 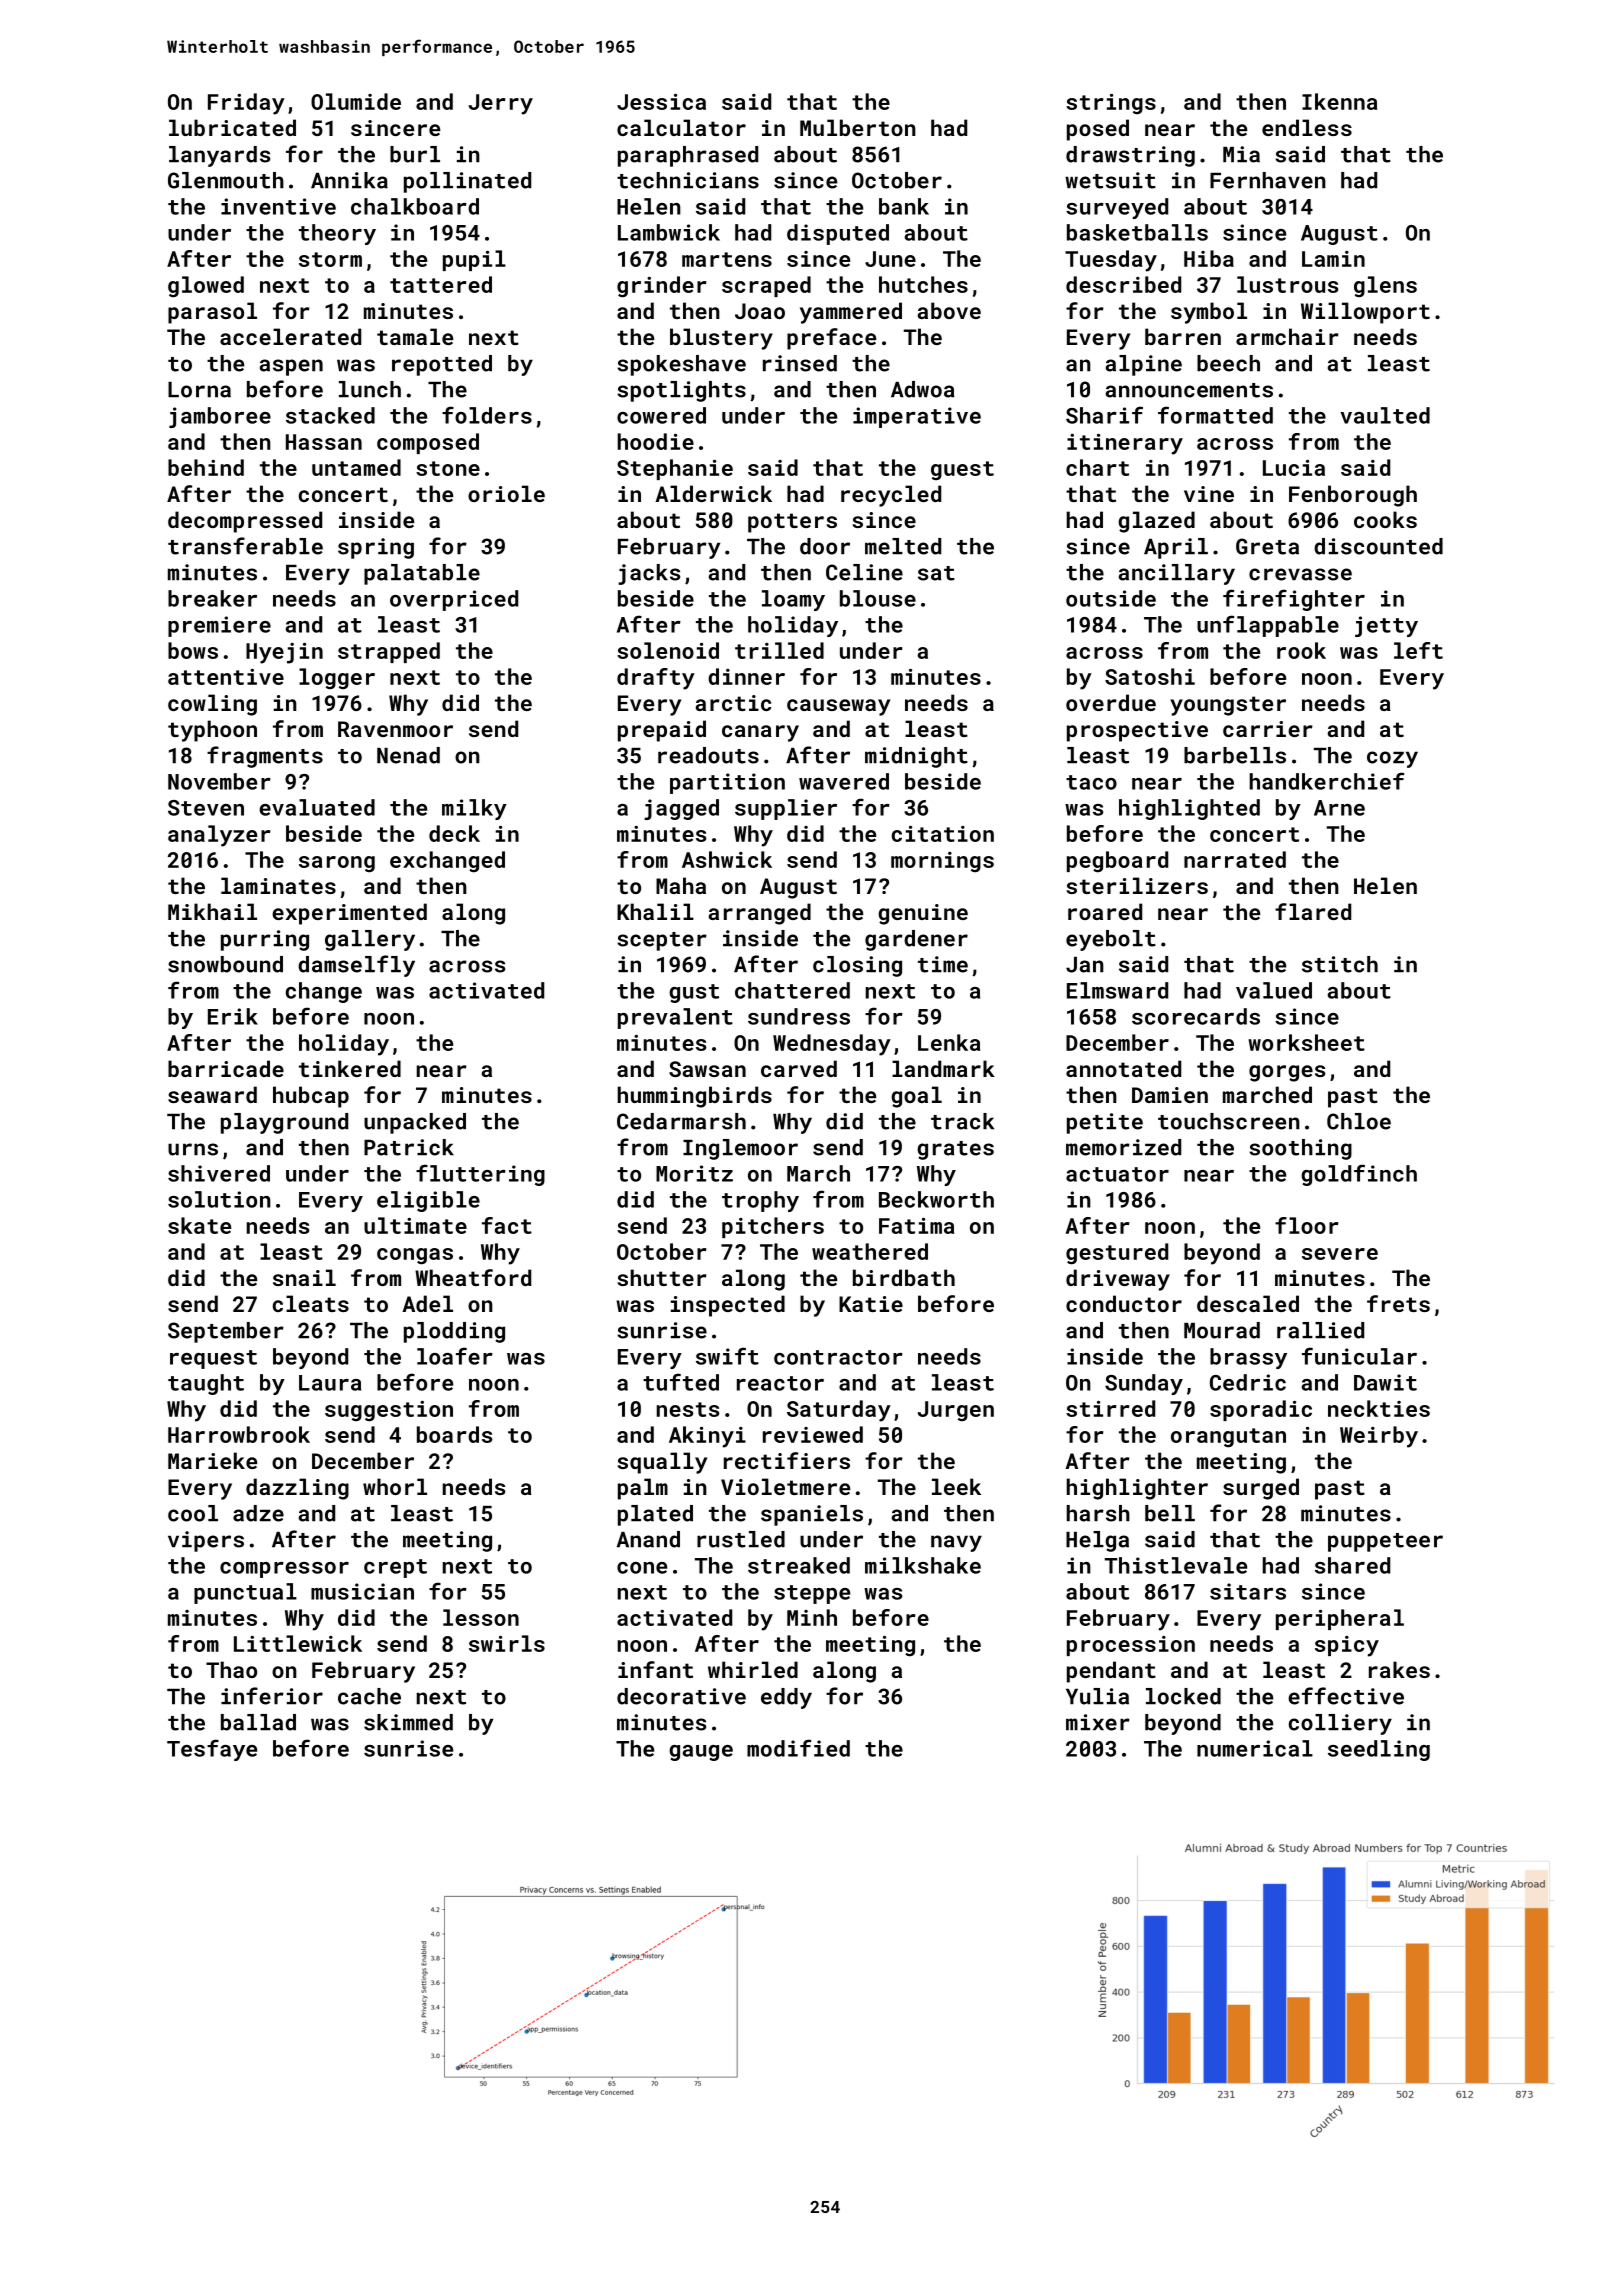 I want to click on behind, so click(x=206, y=467).
